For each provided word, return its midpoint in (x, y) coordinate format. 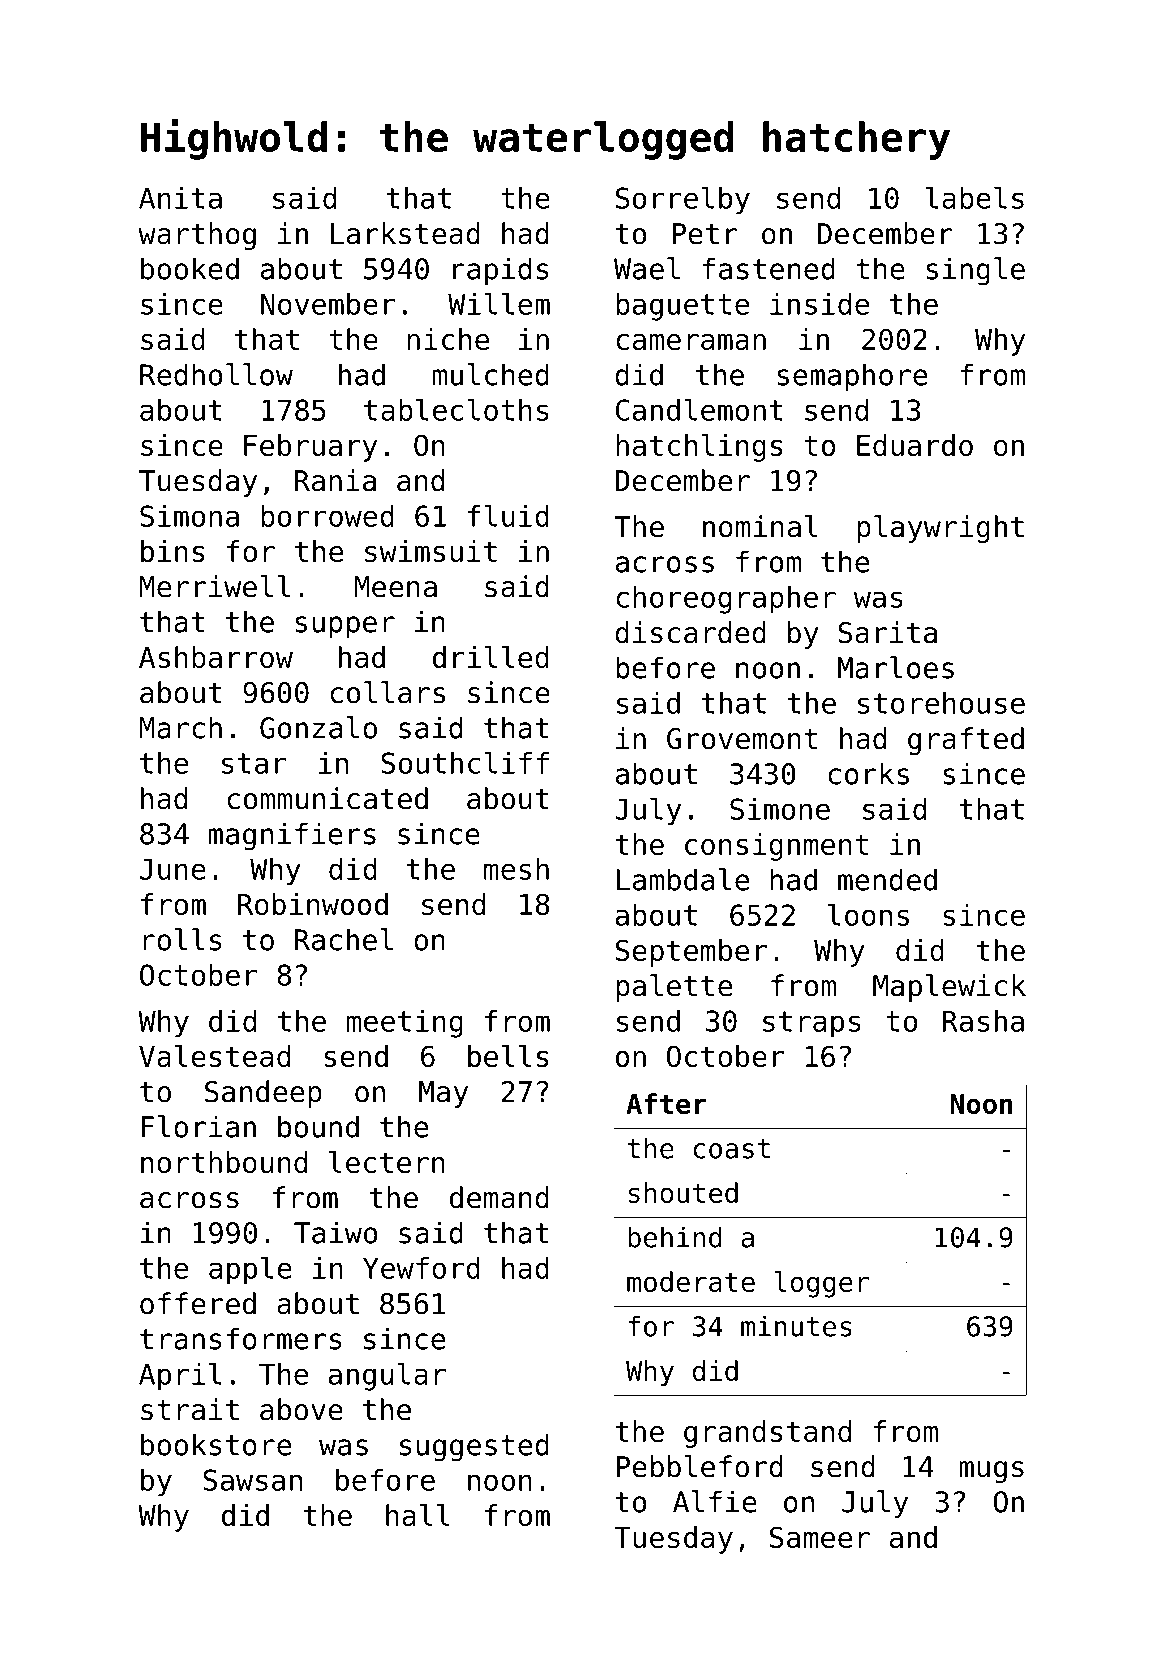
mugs (991, 1472)
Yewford (421, 1268)
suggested (474, 1447)
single (975, 271)
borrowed (327, 516)
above (301, 1409)
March (180, 727)
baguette (682, 307)
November (328, 304)
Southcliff (465, 762)
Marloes (896, 667)
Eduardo (915, 445)
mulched (491, 374)
